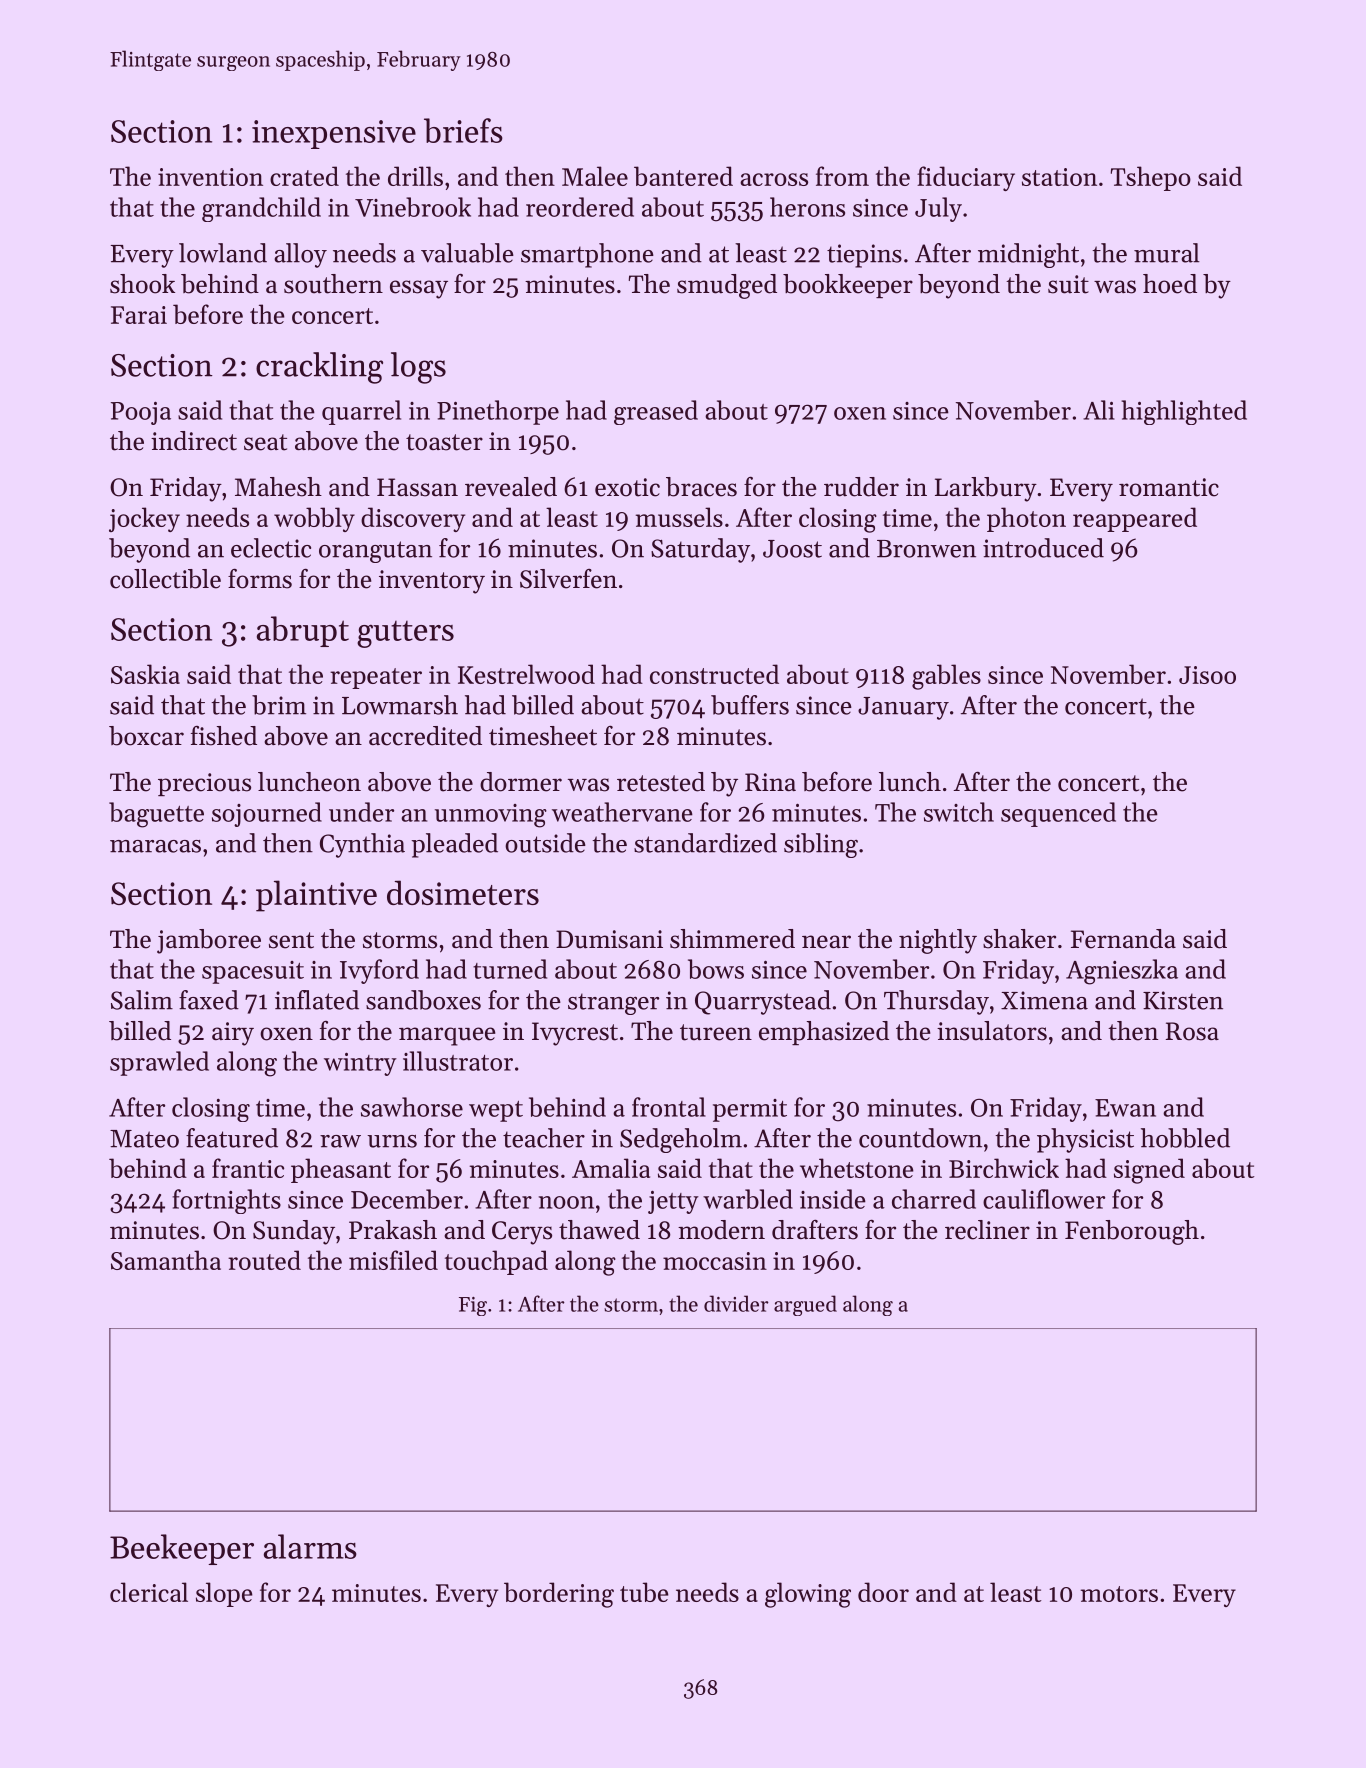 This screenshot has width=1366, height=1768. What do you see at coordinates (303, 631) in the screenshot?
I see `abrupt` at bounding box center [303, 631].
